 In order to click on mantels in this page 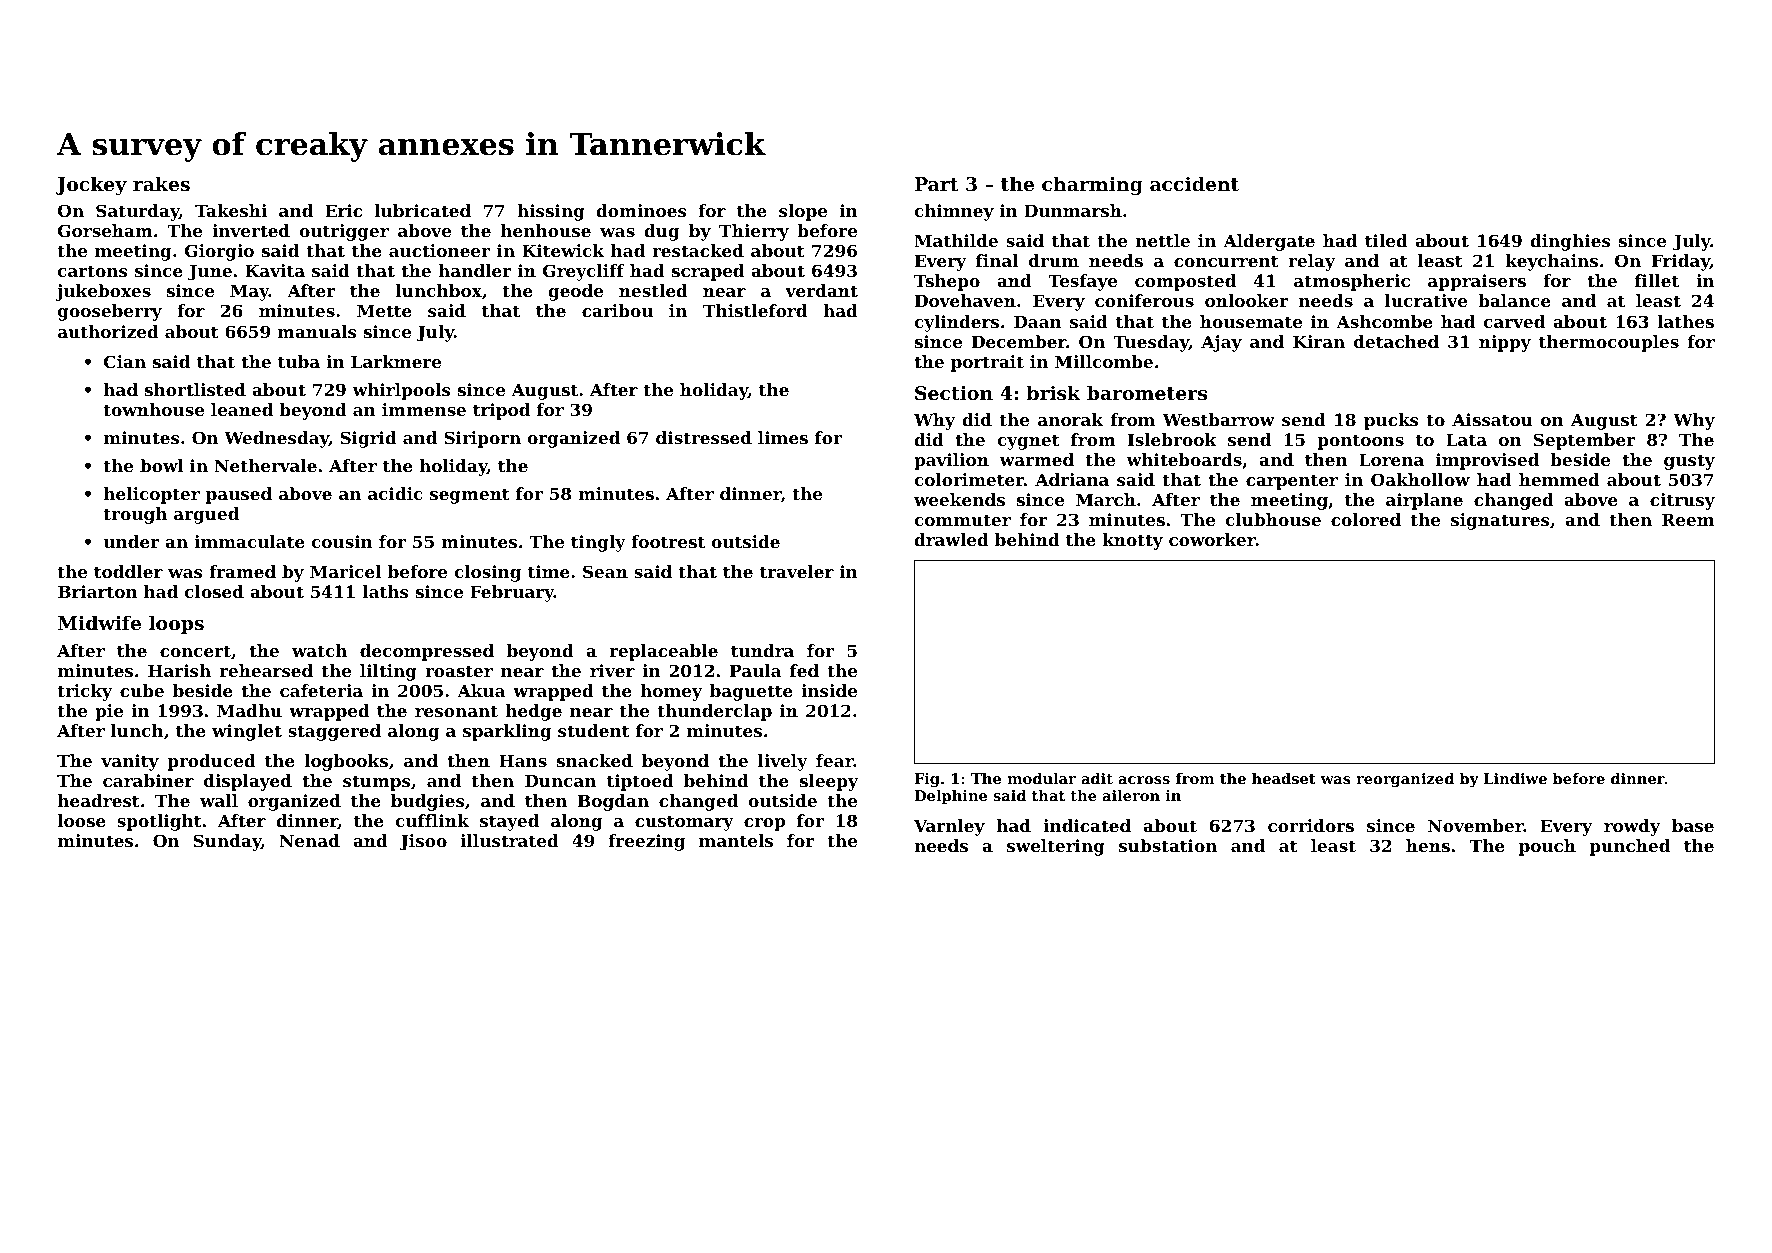, I will do `click(736, 840)`.
